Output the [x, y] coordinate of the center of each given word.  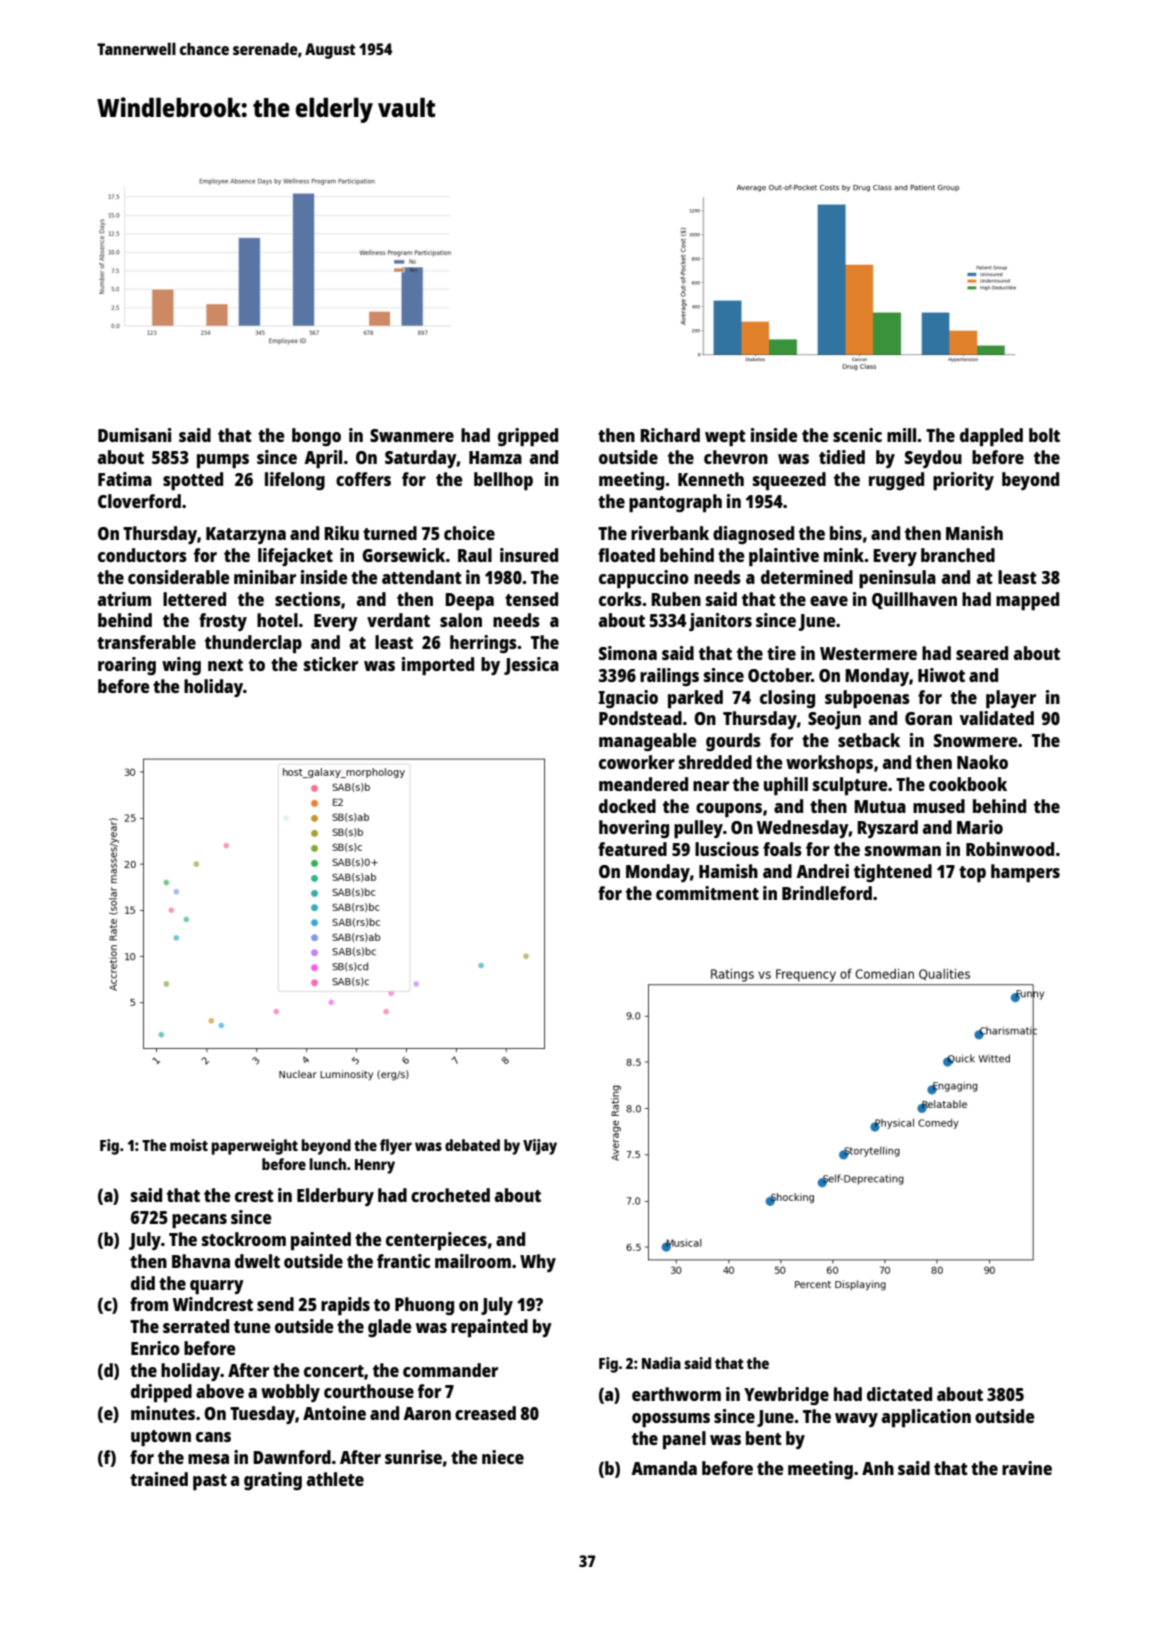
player [1011, 699]
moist [189, 1145]
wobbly [290, 1393]
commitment [707, 893]
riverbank [670, 533]
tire [781, 653]
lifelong [295, 481]
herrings [483, 644]
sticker [331, 664]
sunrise [413, 1457]
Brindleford [827, 893]
